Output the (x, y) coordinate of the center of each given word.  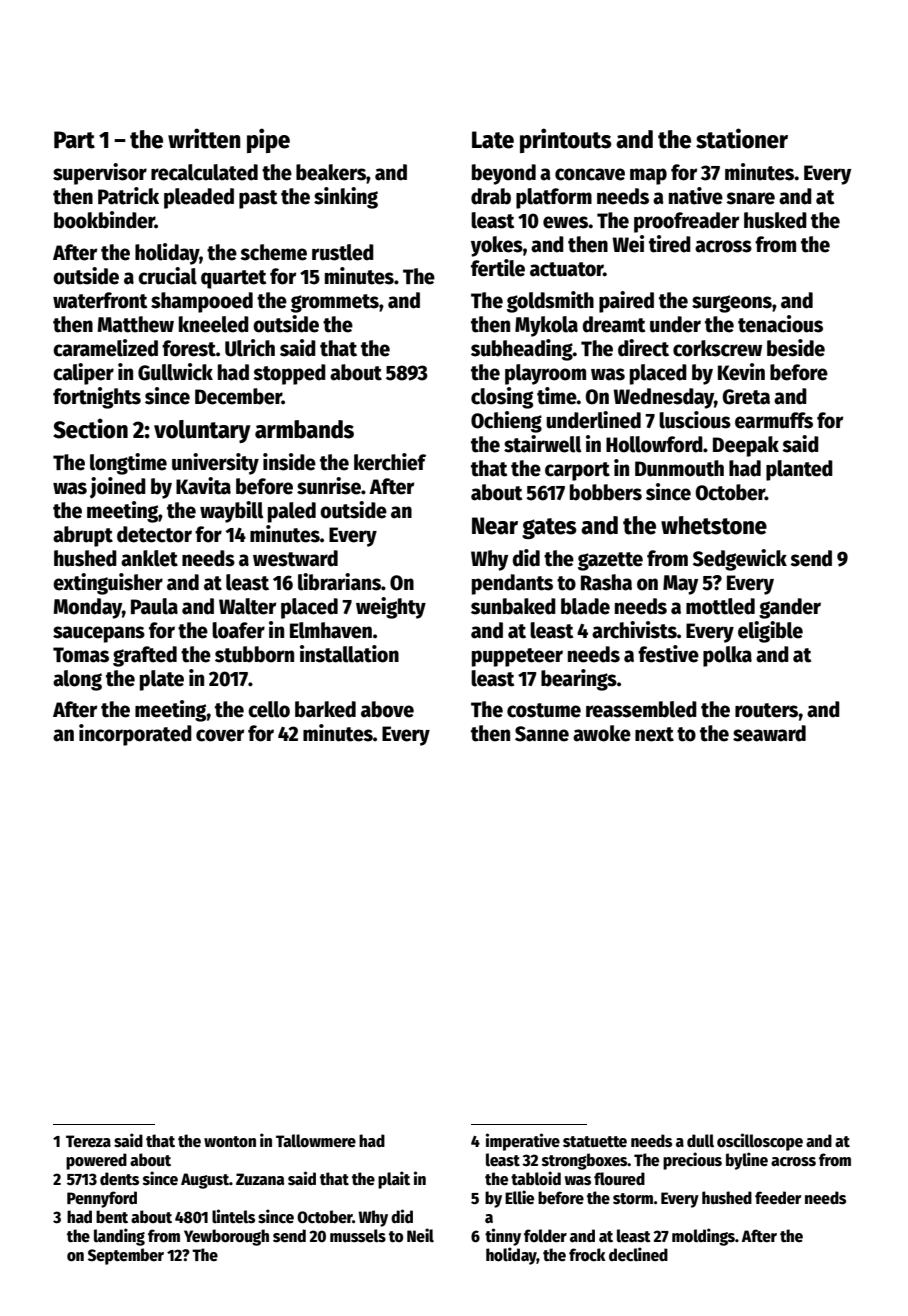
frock (587, 1255)
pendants (512, 584)
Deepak (746, 446)
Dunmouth (679, 468)
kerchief (390, 462)
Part (74, 140)
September (126, 1256)
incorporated (135, 735)
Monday (88, 608)
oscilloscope (760, 1142)
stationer (742, 138)
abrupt (83, 536)
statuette (595, 1142)
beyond (504, 174)
